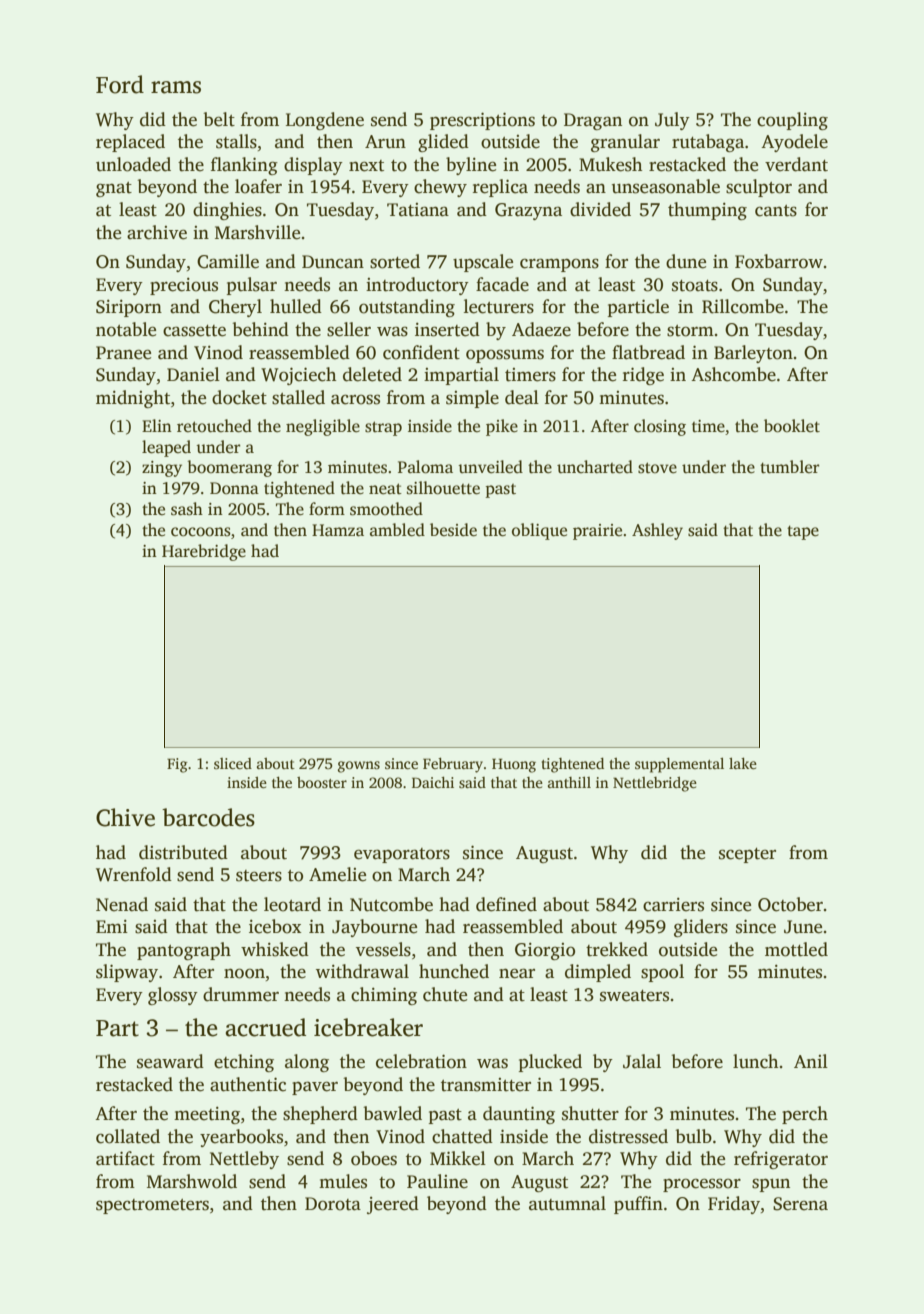 This document has height=1314, width=924. Describe the element at coordinates (597, 532) in the document. I see `prairie` at that location.
